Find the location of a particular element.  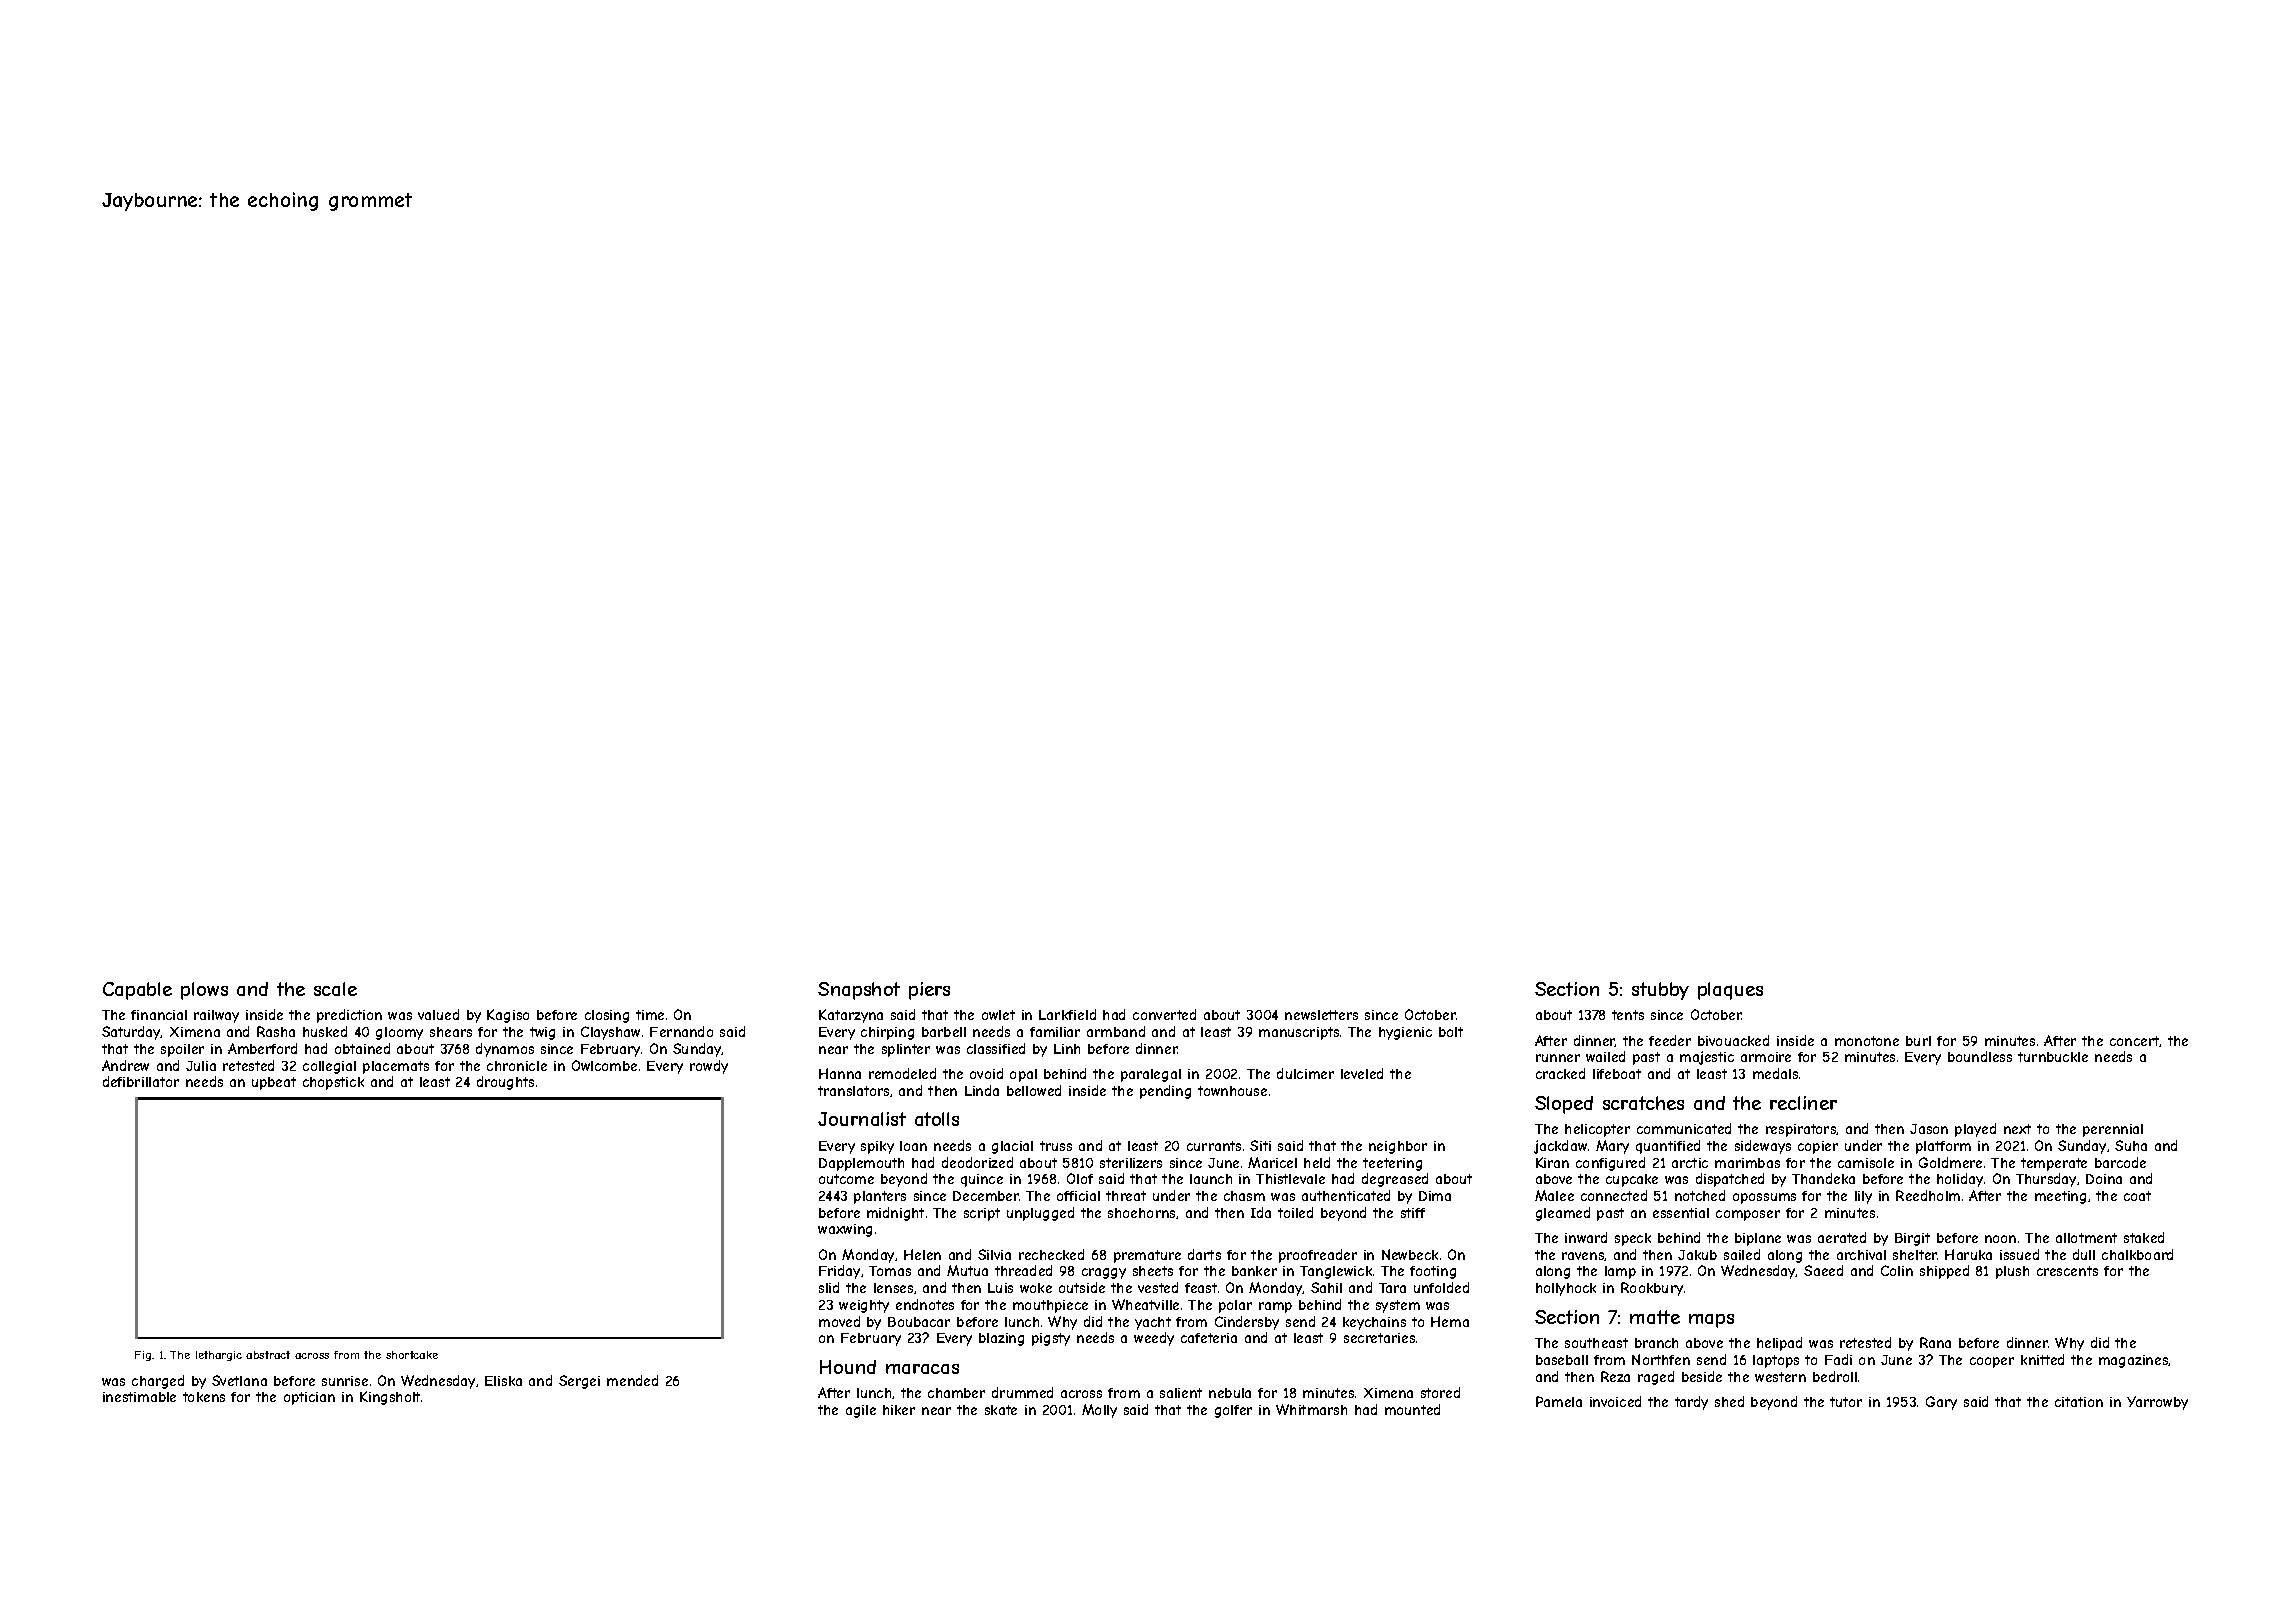

piers is located at coordinates (929, 991).
